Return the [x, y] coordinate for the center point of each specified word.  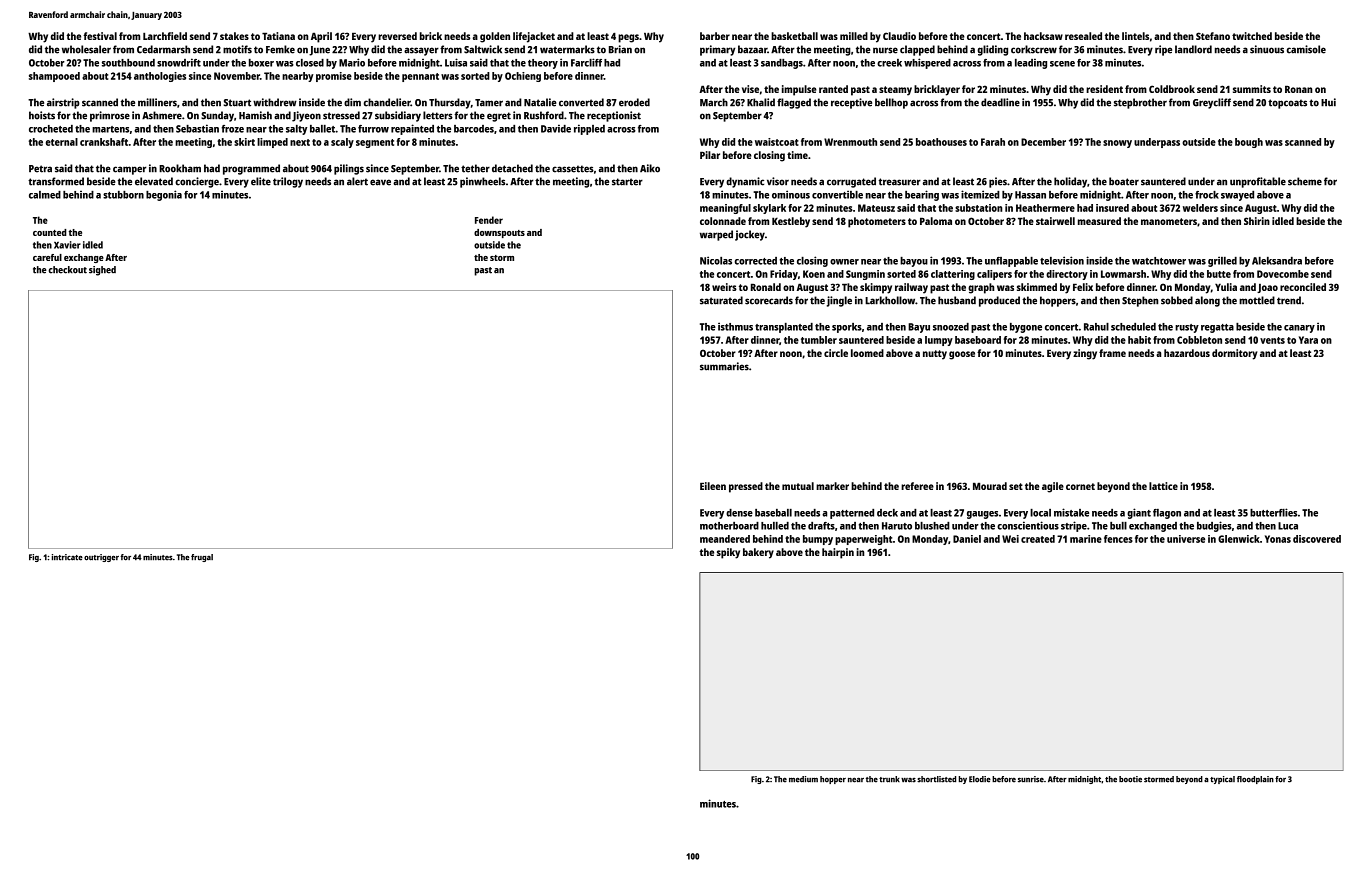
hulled [775, 526]
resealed [1083, 36]
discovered [1317, 539]
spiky [728, 553]
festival [100, 36]
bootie [1130, 779]
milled [854, 36]
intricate [67, 557]
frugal [202, 558]
